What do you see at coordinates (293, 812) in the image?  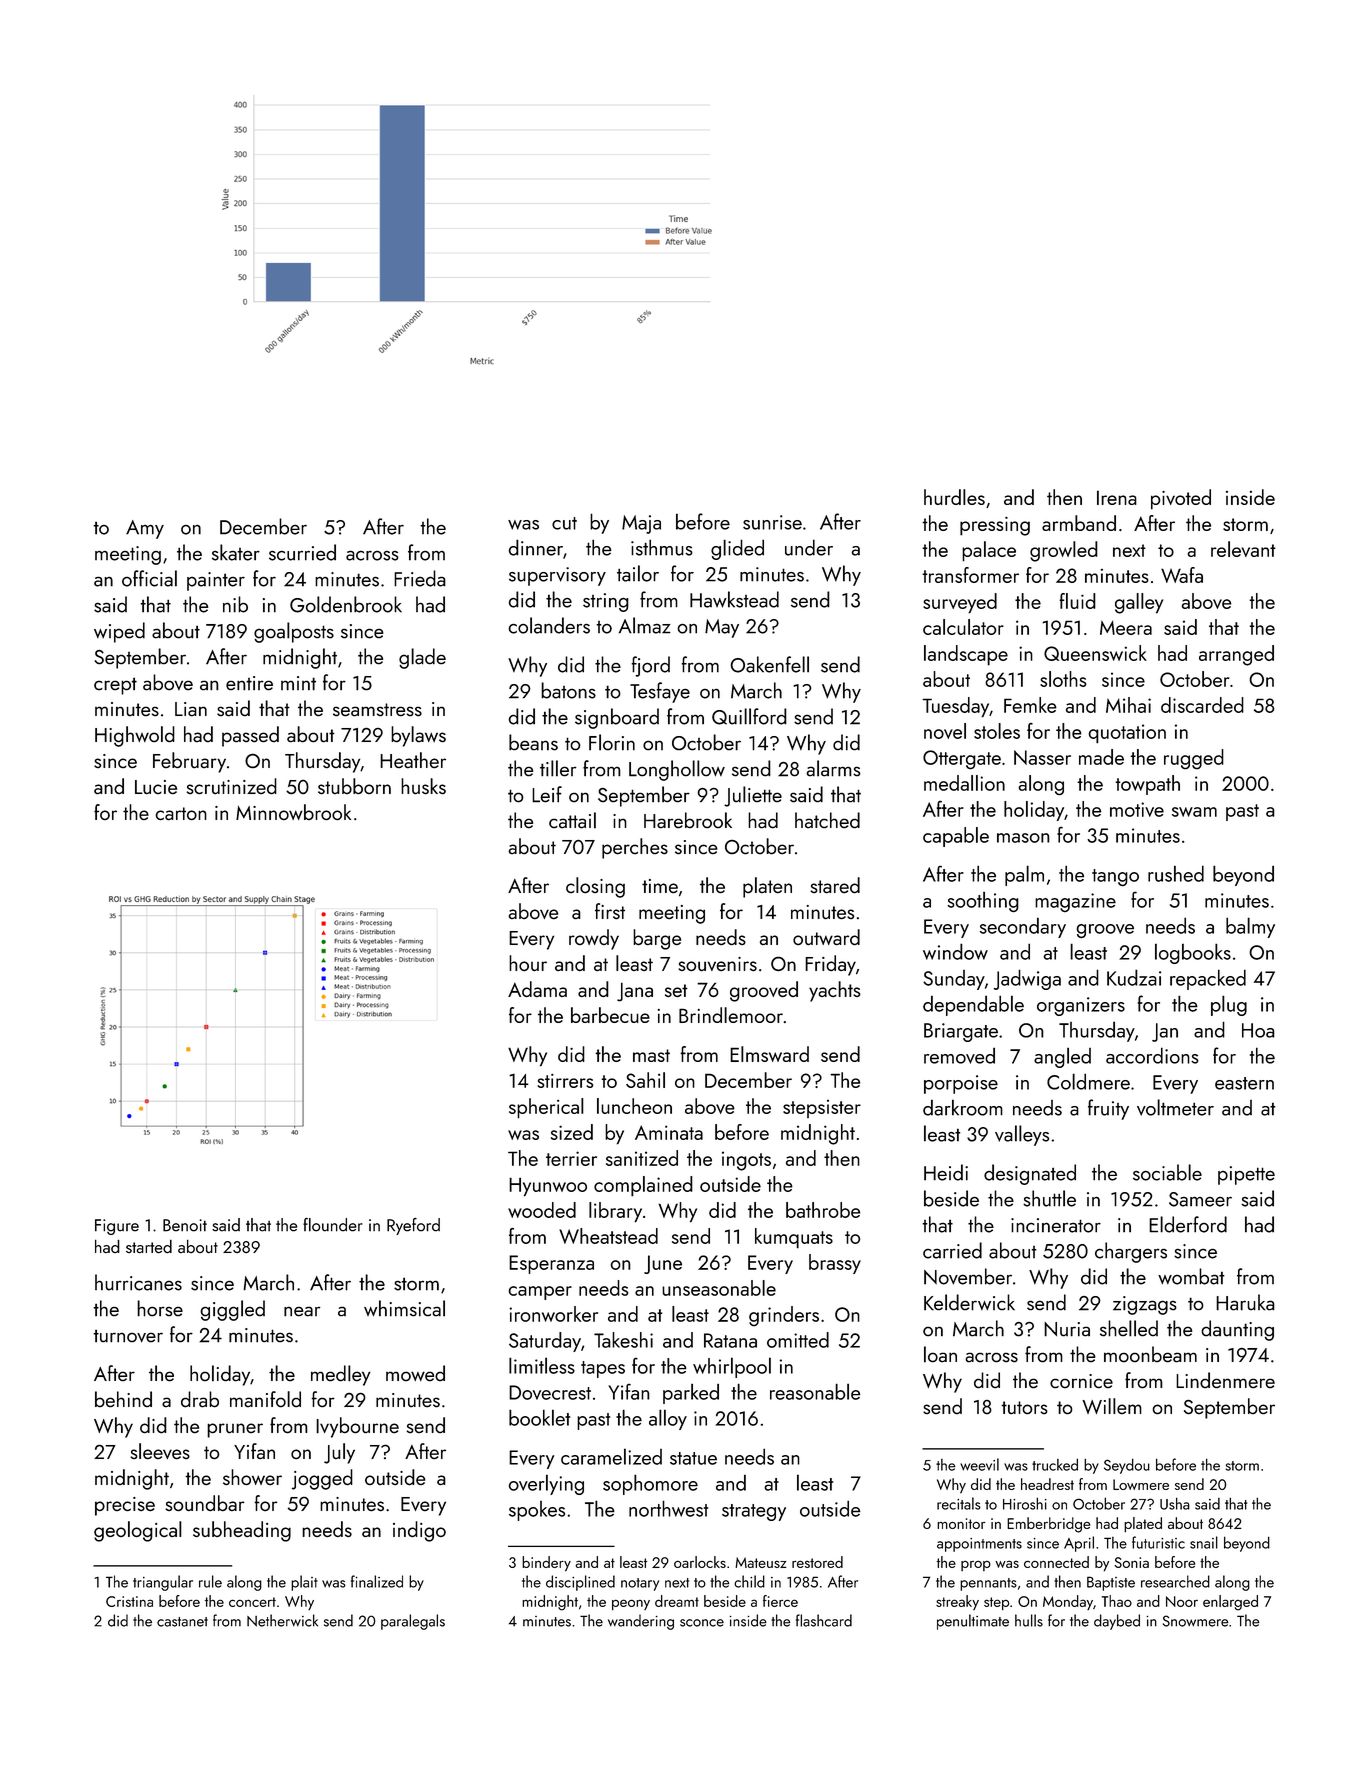 I see `Minnowbrook` at bounding box center [293, 812].
